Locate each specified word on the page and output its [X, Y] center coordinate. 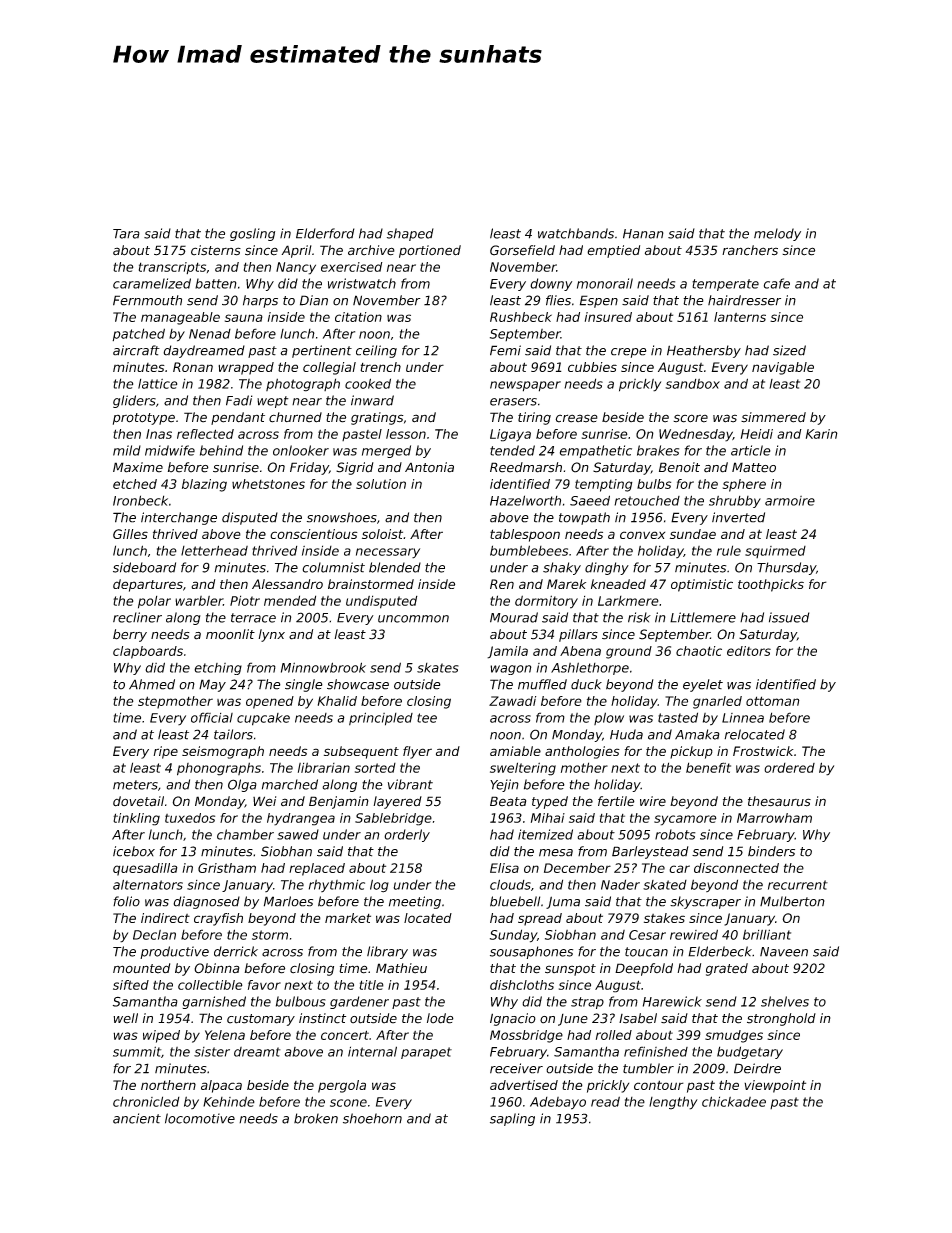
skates [438, 668]
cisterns [216, 250]
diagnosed [206, 902]
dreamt [257, 1052]
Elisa [504, 868]
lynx [271, 635]
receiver [516, 1068]
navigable [783, 368]
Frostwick [763, 751]
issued [789, 617]
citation [358, 317]
